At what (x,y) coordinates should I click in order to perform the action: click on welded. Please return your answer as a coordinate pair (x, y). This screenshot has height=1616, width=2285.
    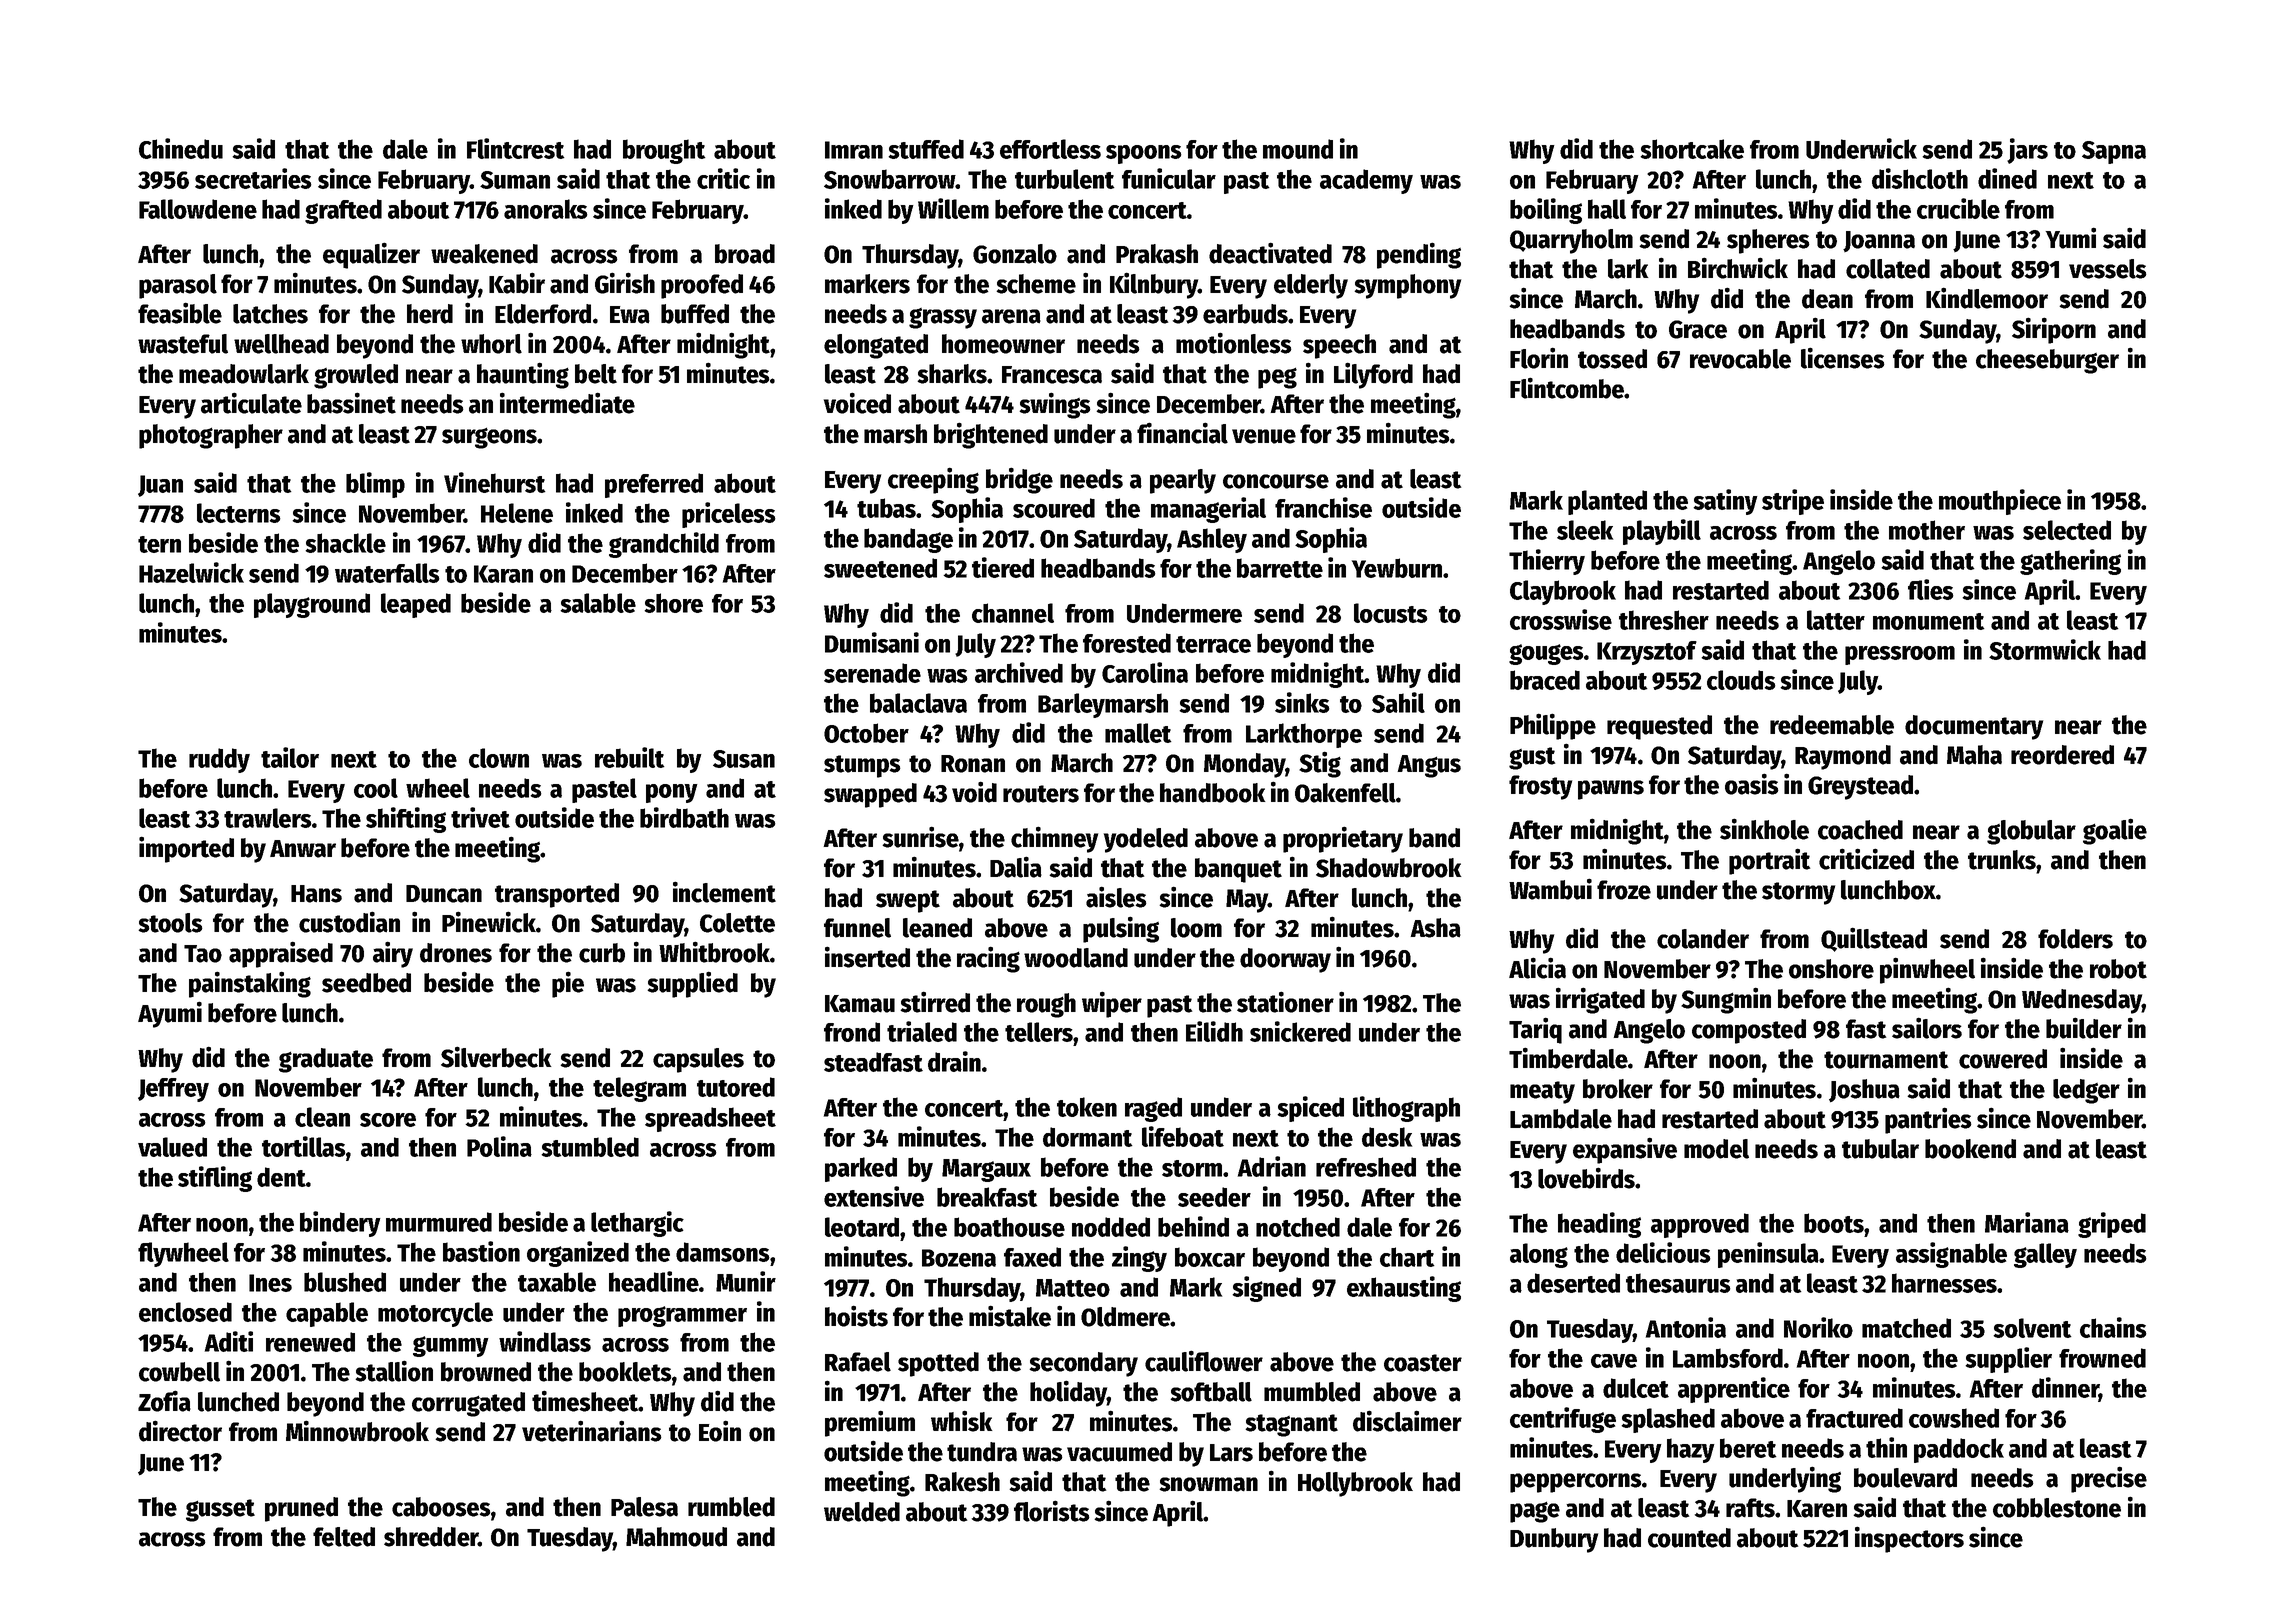
    Looking at the image, I should click on (862, 1512).
